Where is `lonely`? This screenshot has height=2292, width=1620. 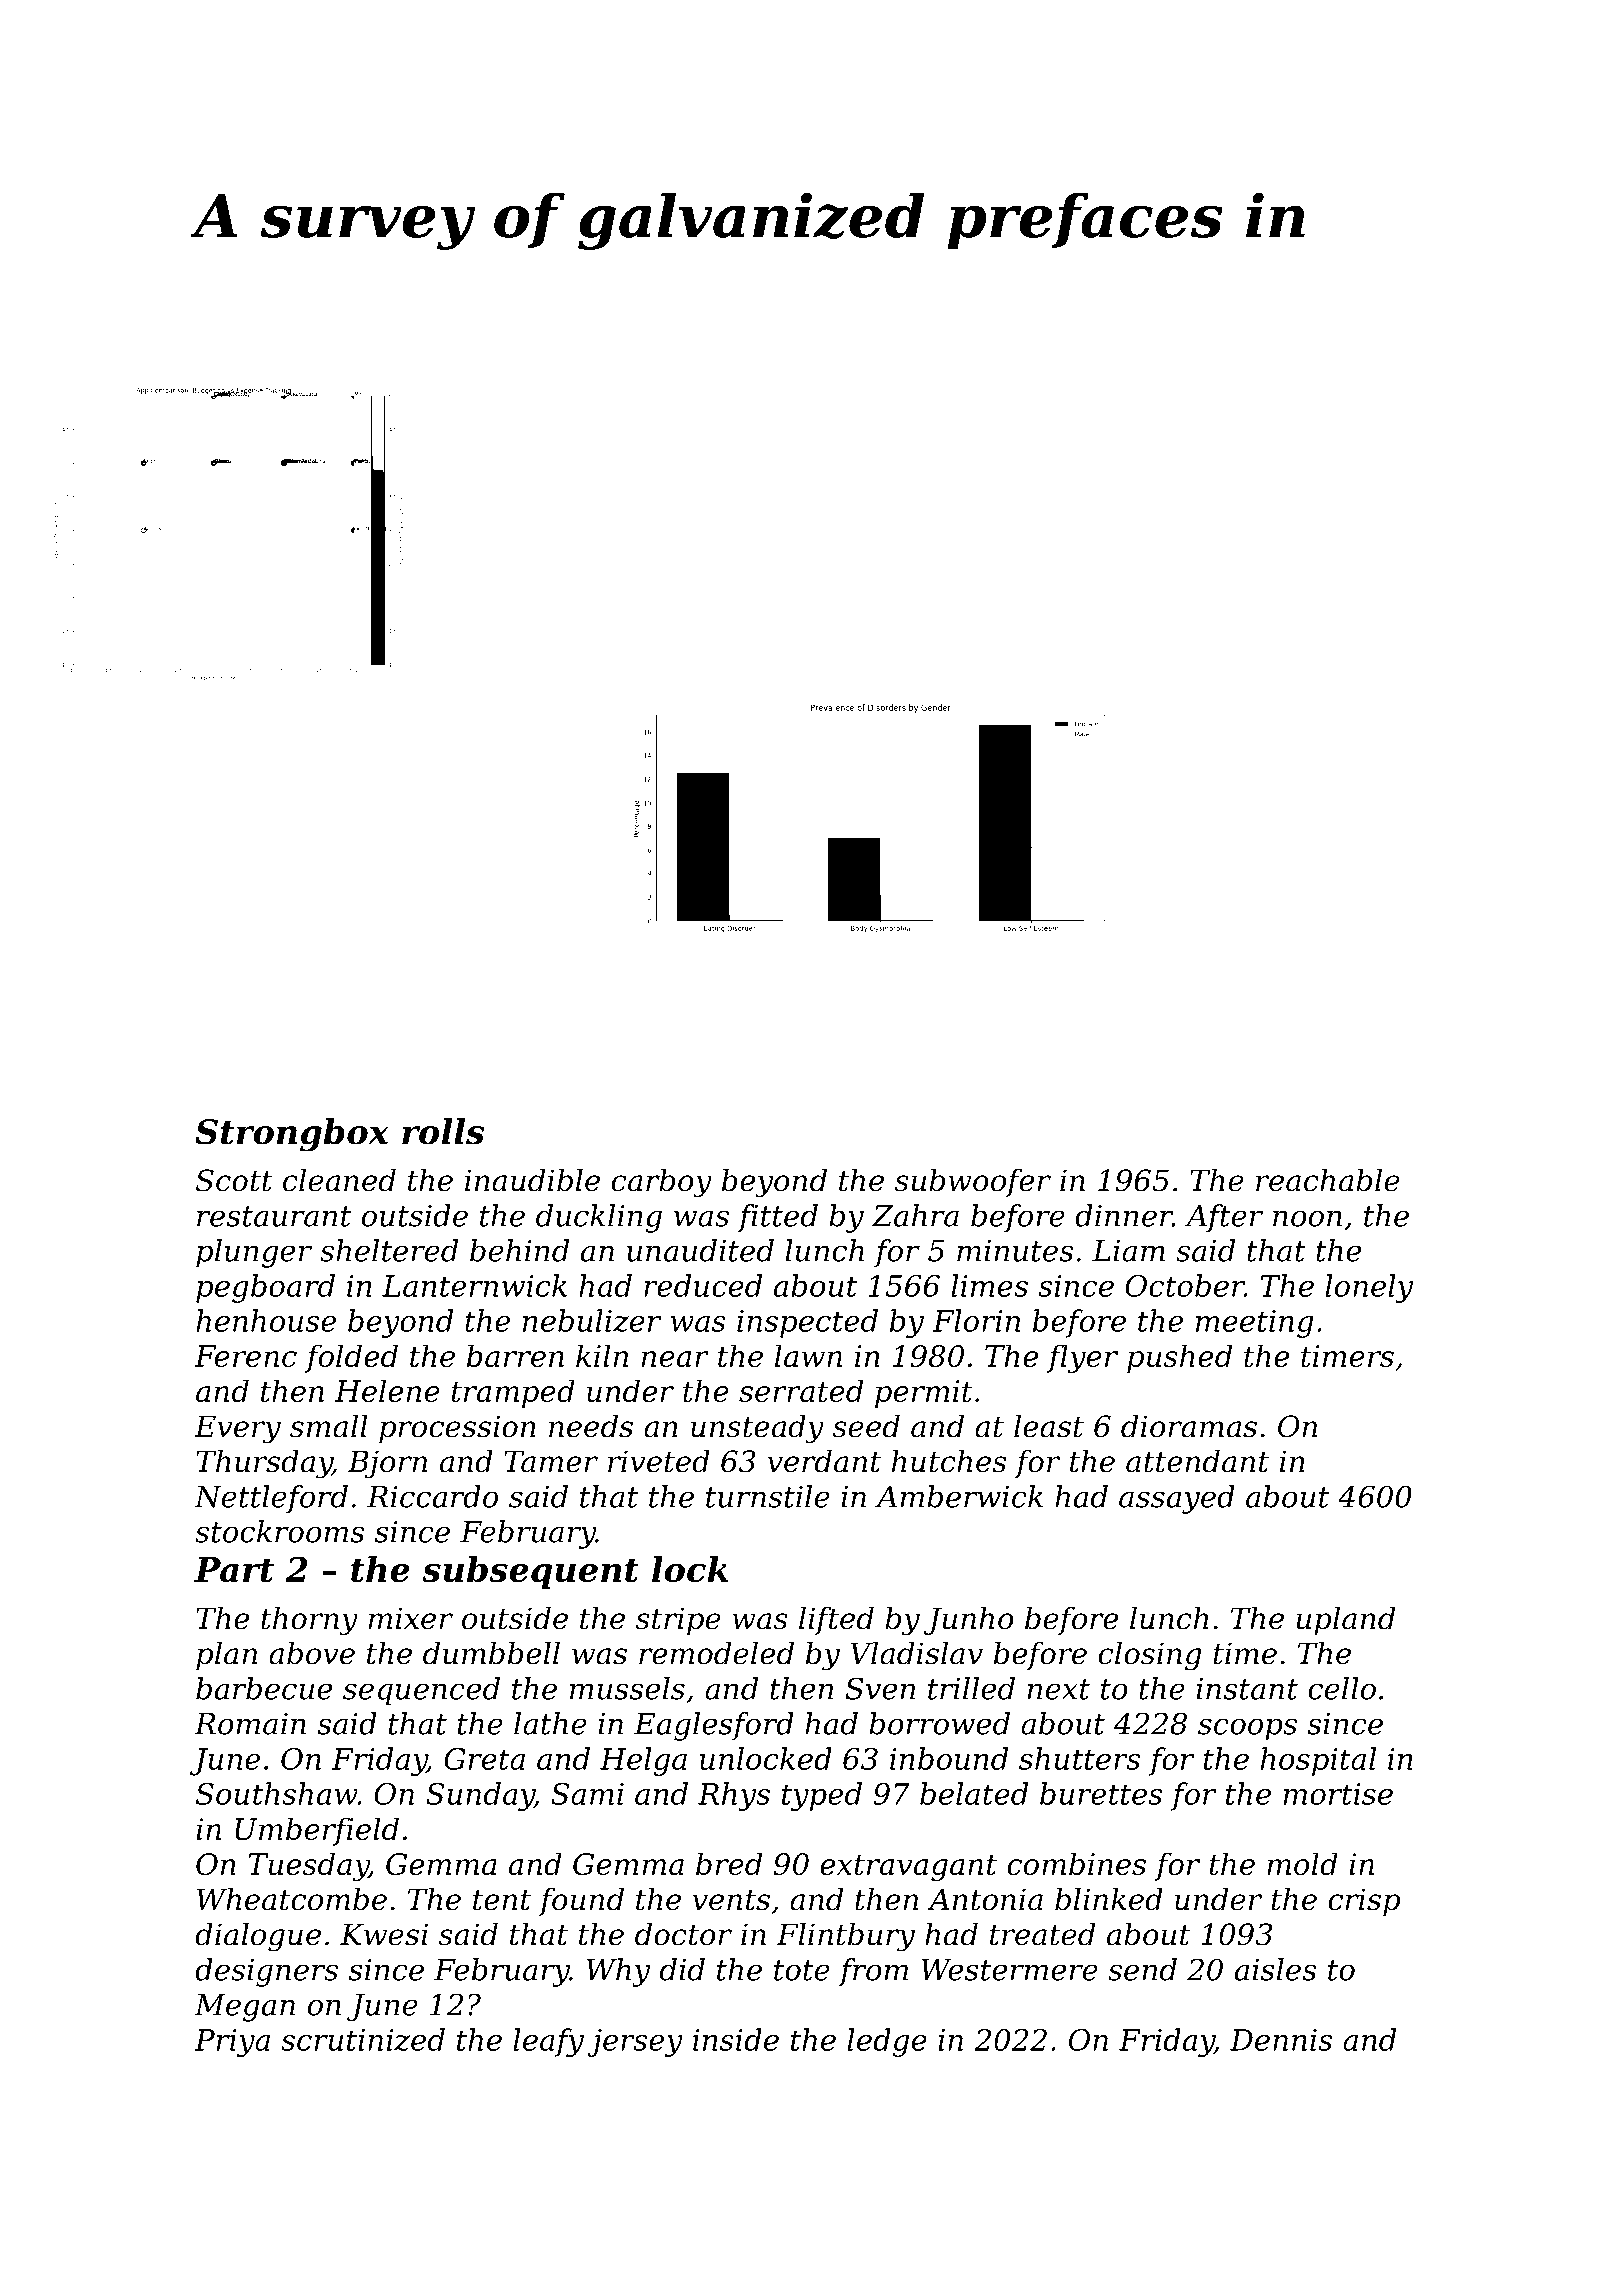
lonely is located at coordinates (1369, 1288).
